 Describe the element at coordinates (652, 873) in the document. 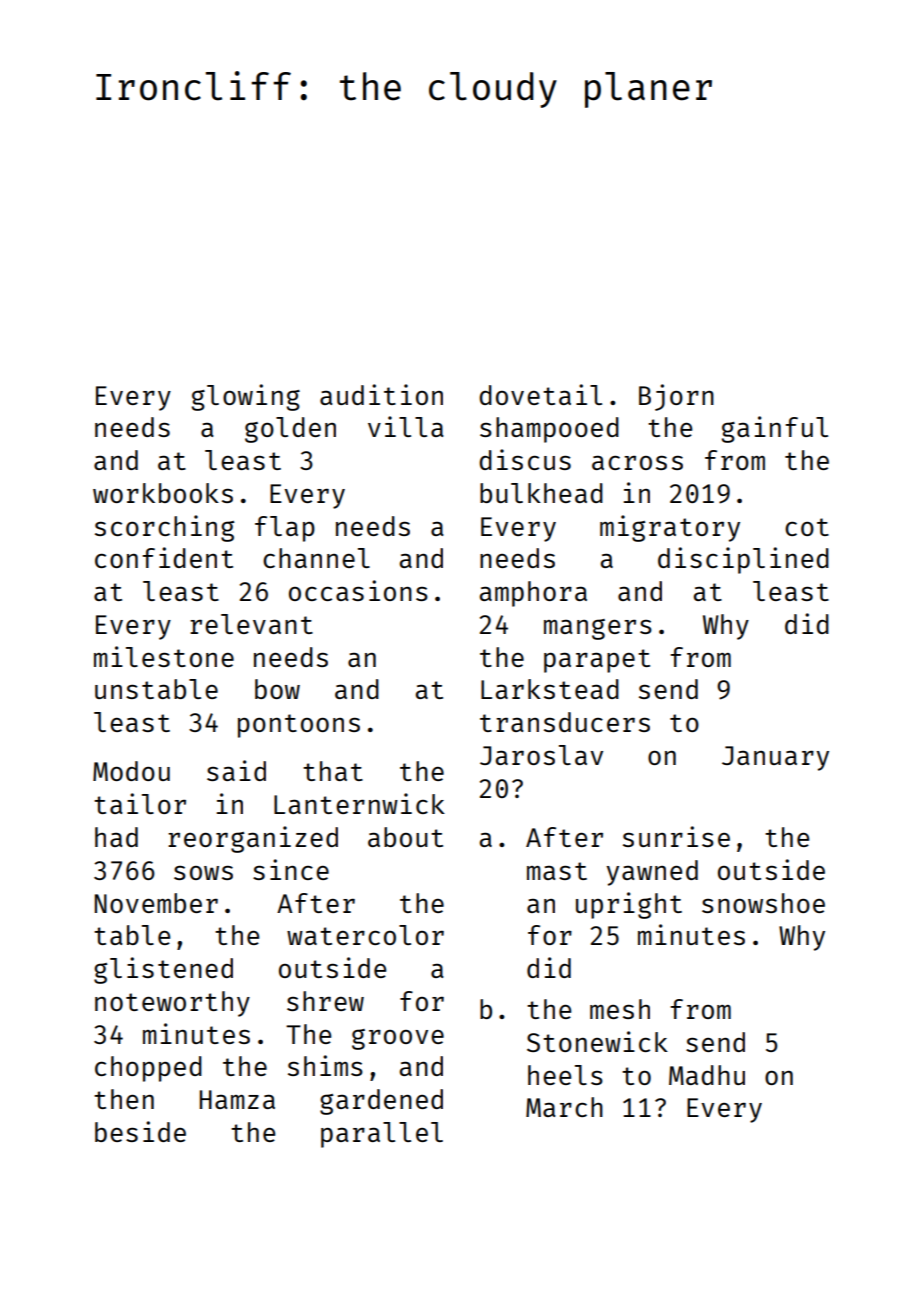

I see `yawned` at that location.
